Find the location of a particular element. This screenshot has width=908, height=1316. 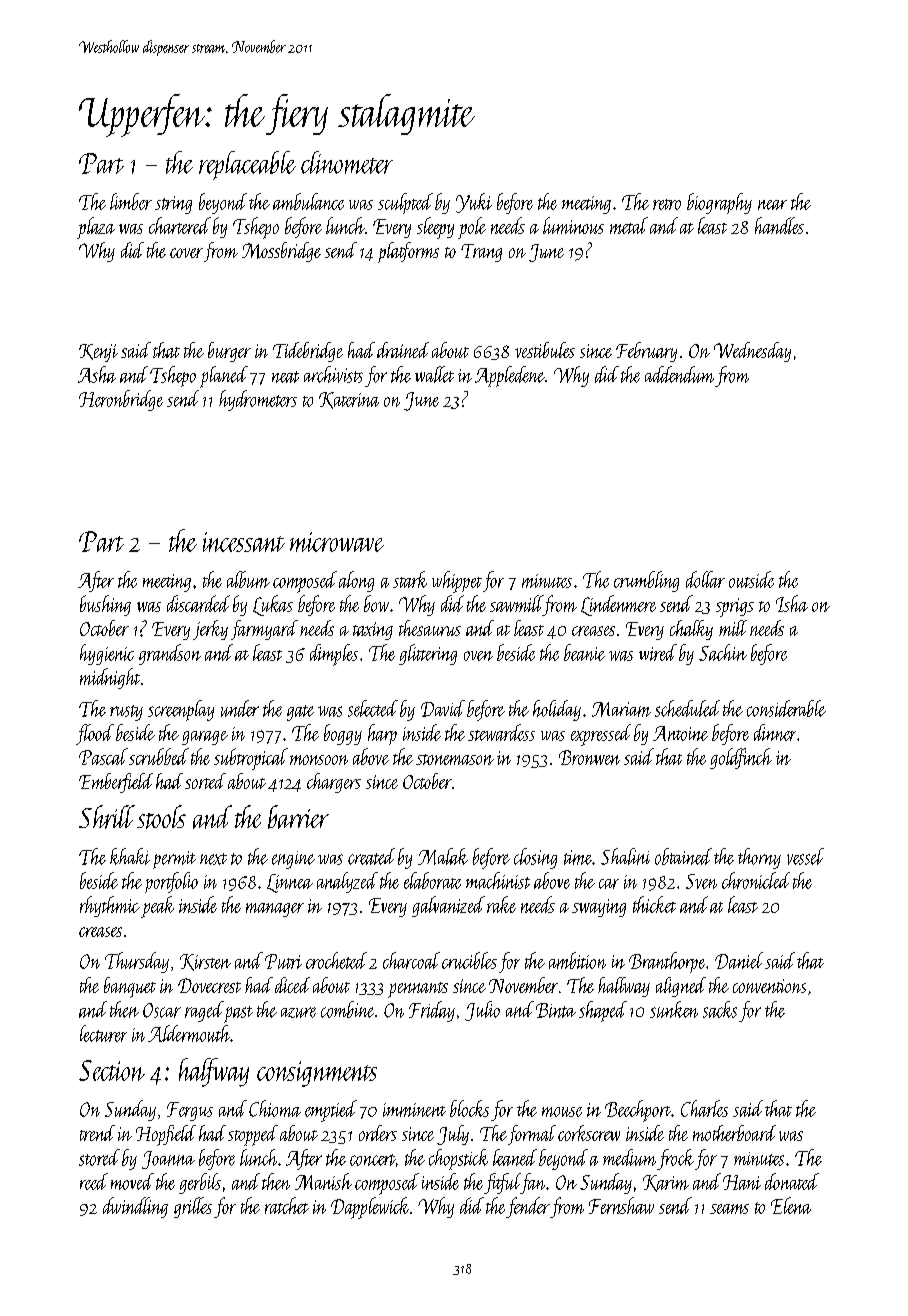

incessant is located at coordinates (244, 542).
